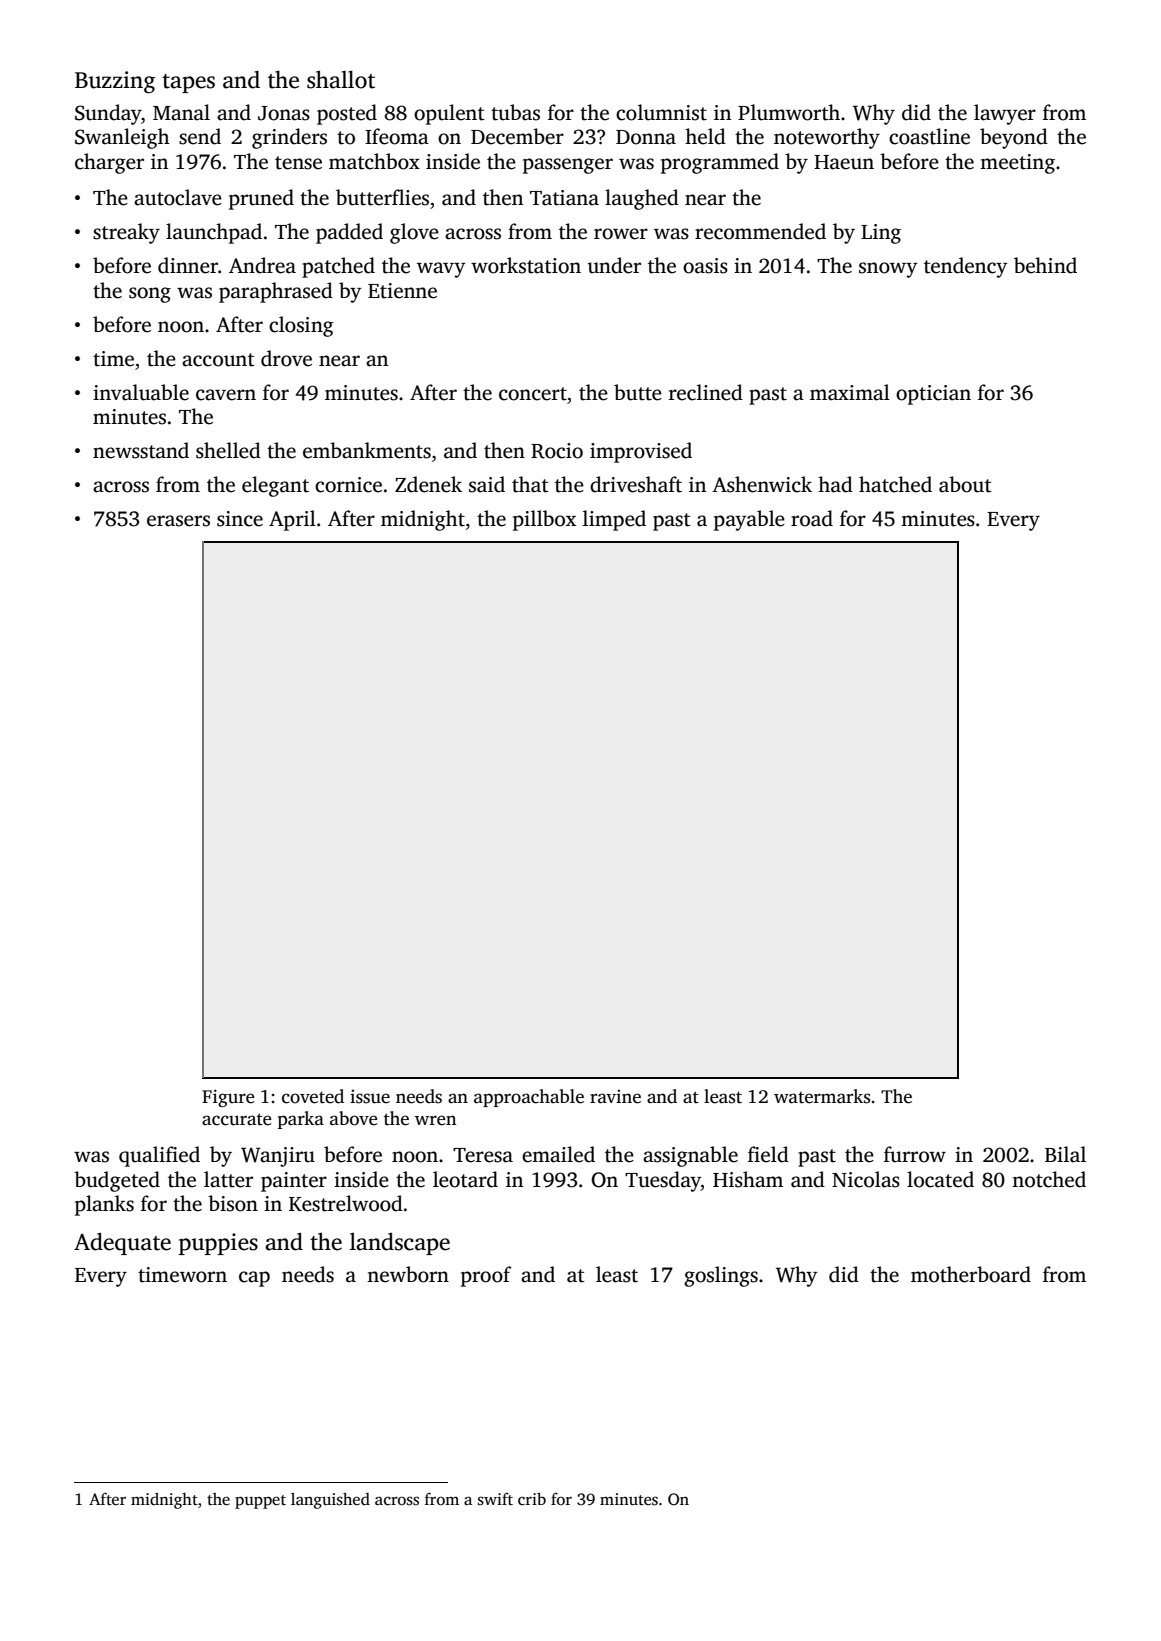 This screenshot has height=1641, width=1161. Describe the element at coordinates (532, 1499) in the screenshot. I see `crib` at that location.
